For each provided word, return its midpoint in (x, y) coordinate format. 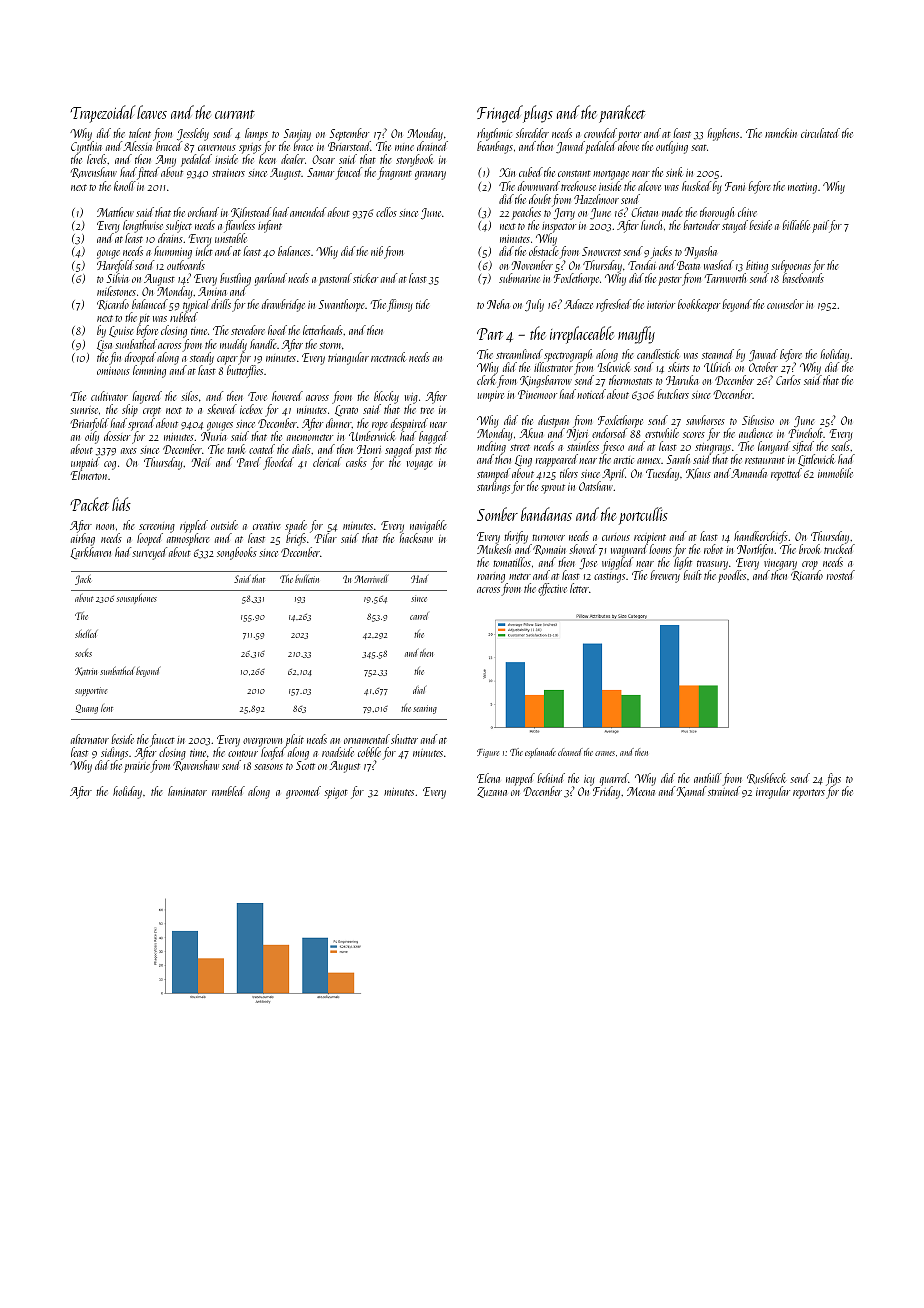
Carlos (788, 380)
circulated (820, 133)
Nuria (213, 436)
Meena (641, 791)
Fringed (500, 114)
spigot (336, 793)
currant (235, 114)
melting (491, 448)
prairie (137, 767)
